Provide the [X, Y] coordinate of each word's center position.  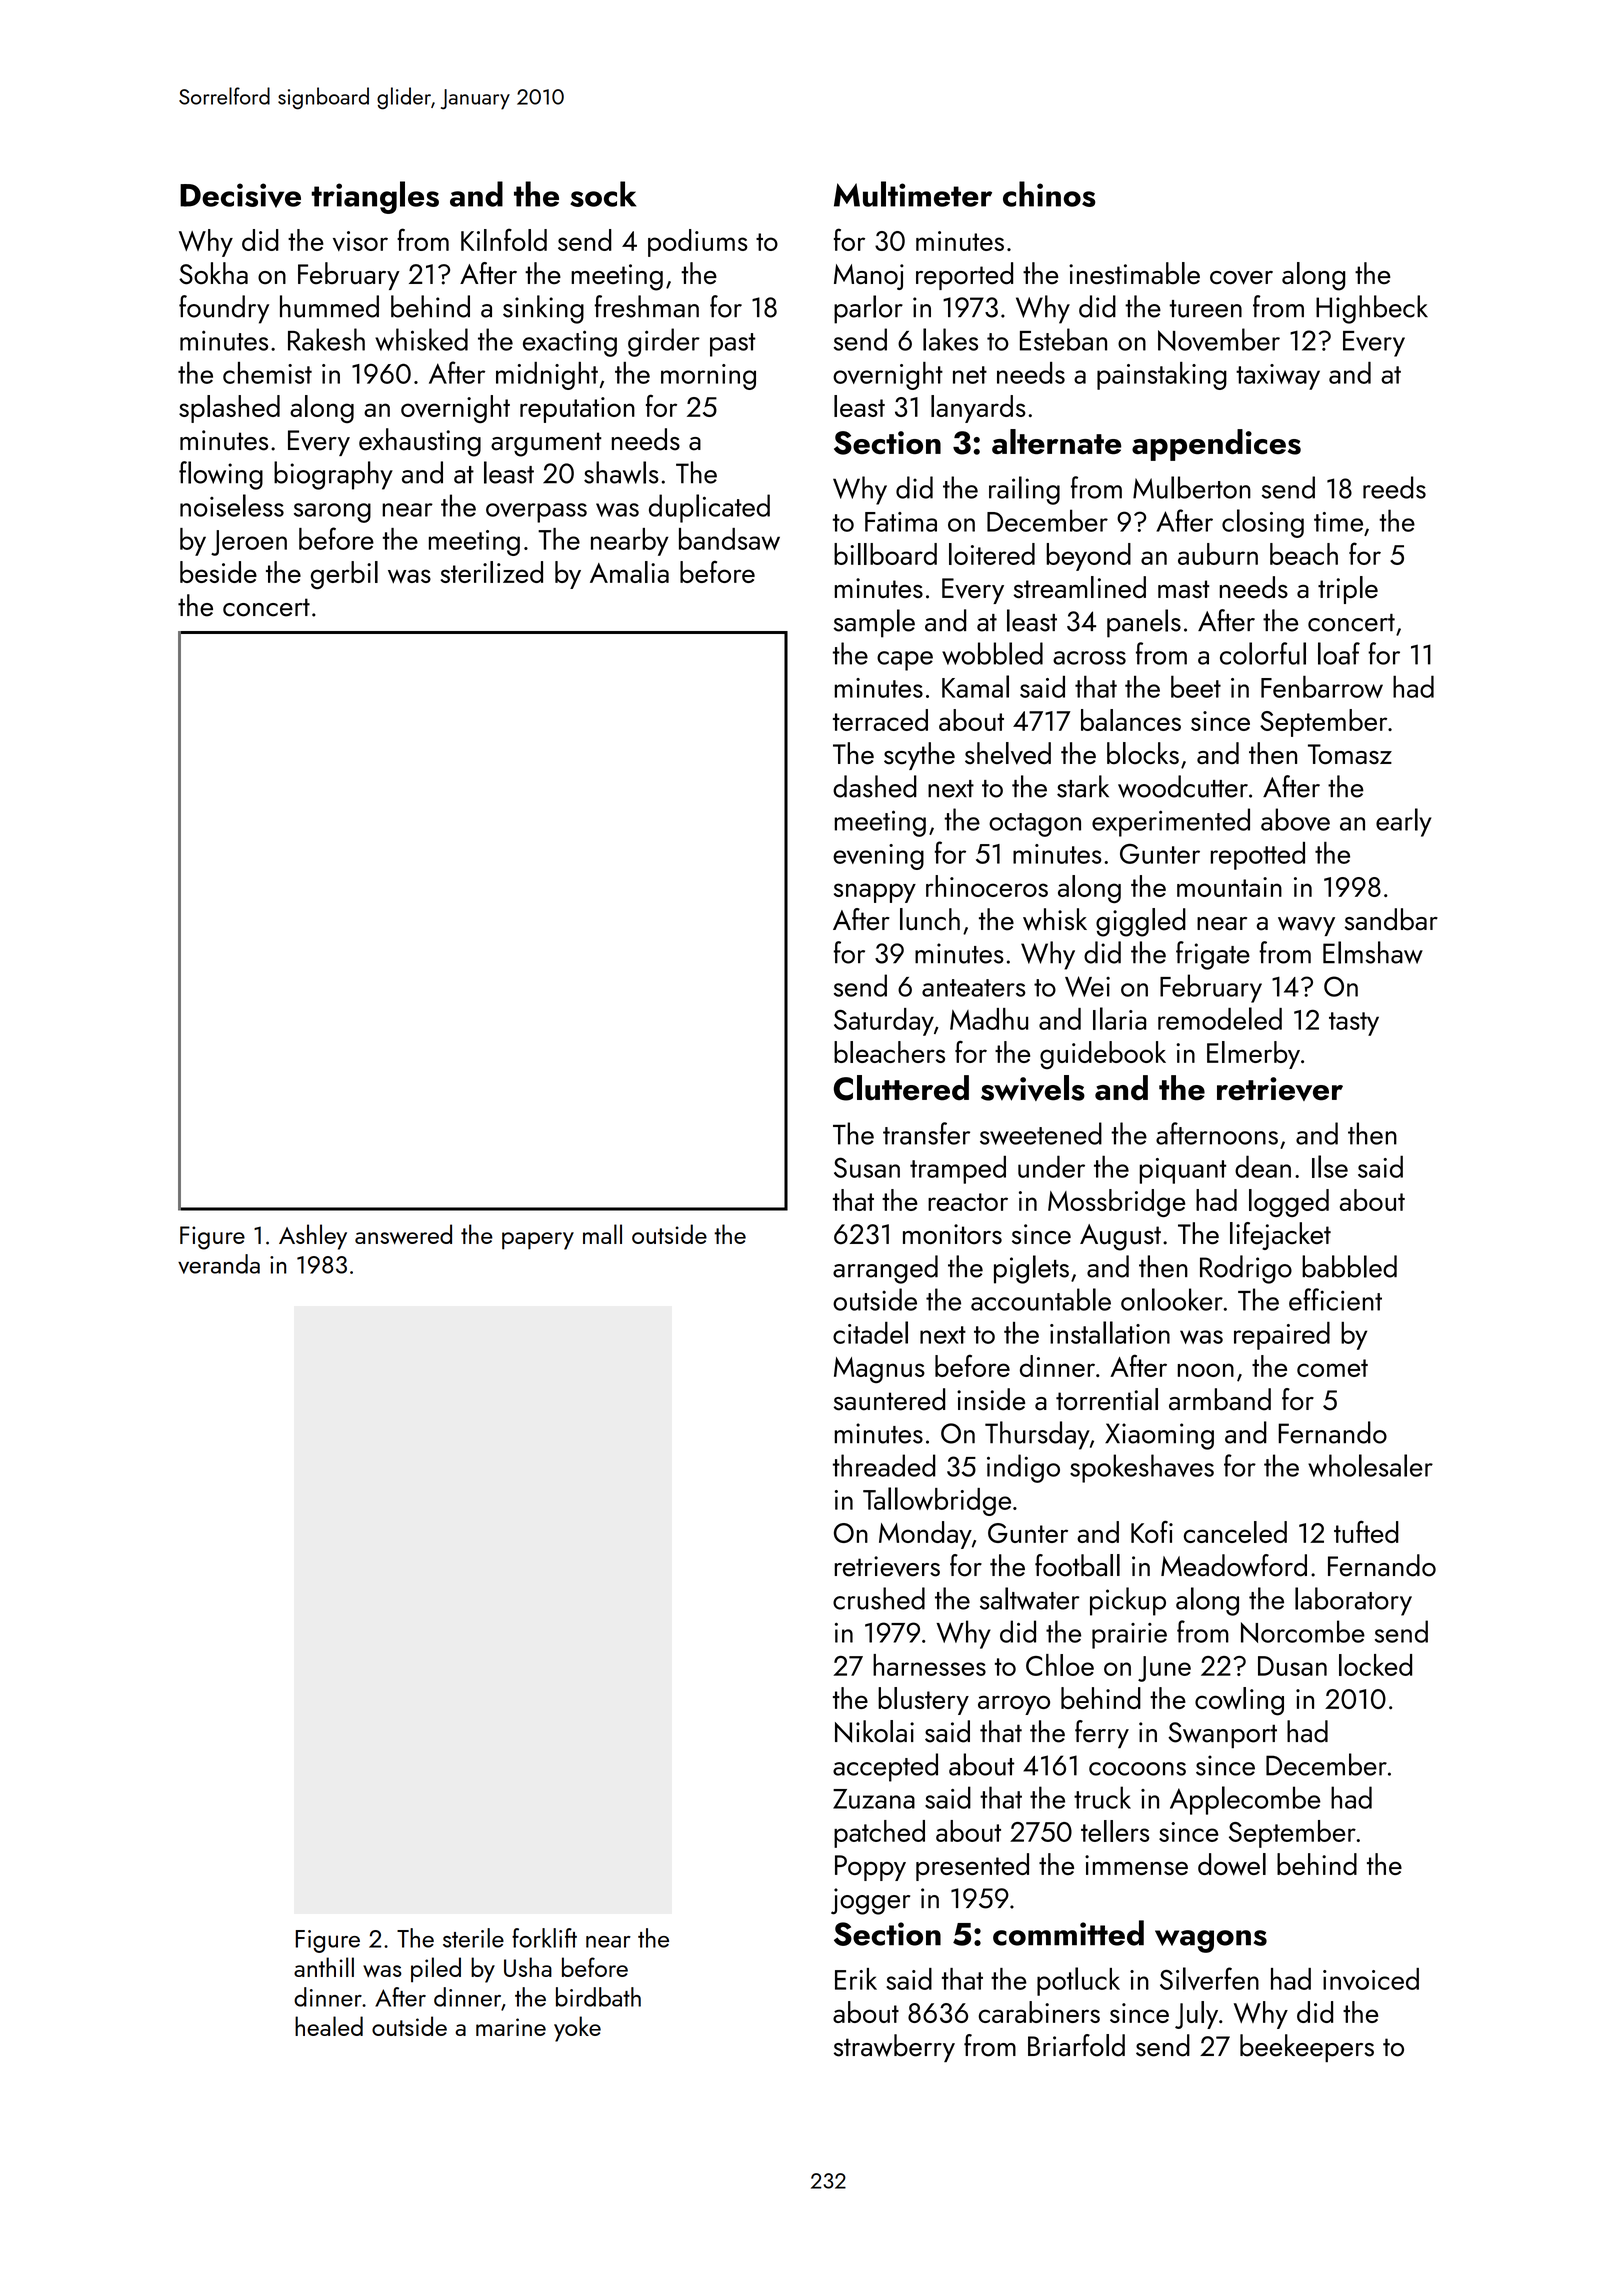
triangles [375, 197]
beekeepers [1307, 2048]
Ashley [313, 1237]
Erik [856, 1979]
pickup [1128, 1601]
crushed [879, 1598]
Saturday [884, 1022]
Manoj [869, 277]
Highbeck [1372, 309]
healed [329, 2026]
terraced [880, 720]
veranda [219, 1264]
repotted [1258, 856]
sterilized [491, 572]
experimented [1171, 822]
